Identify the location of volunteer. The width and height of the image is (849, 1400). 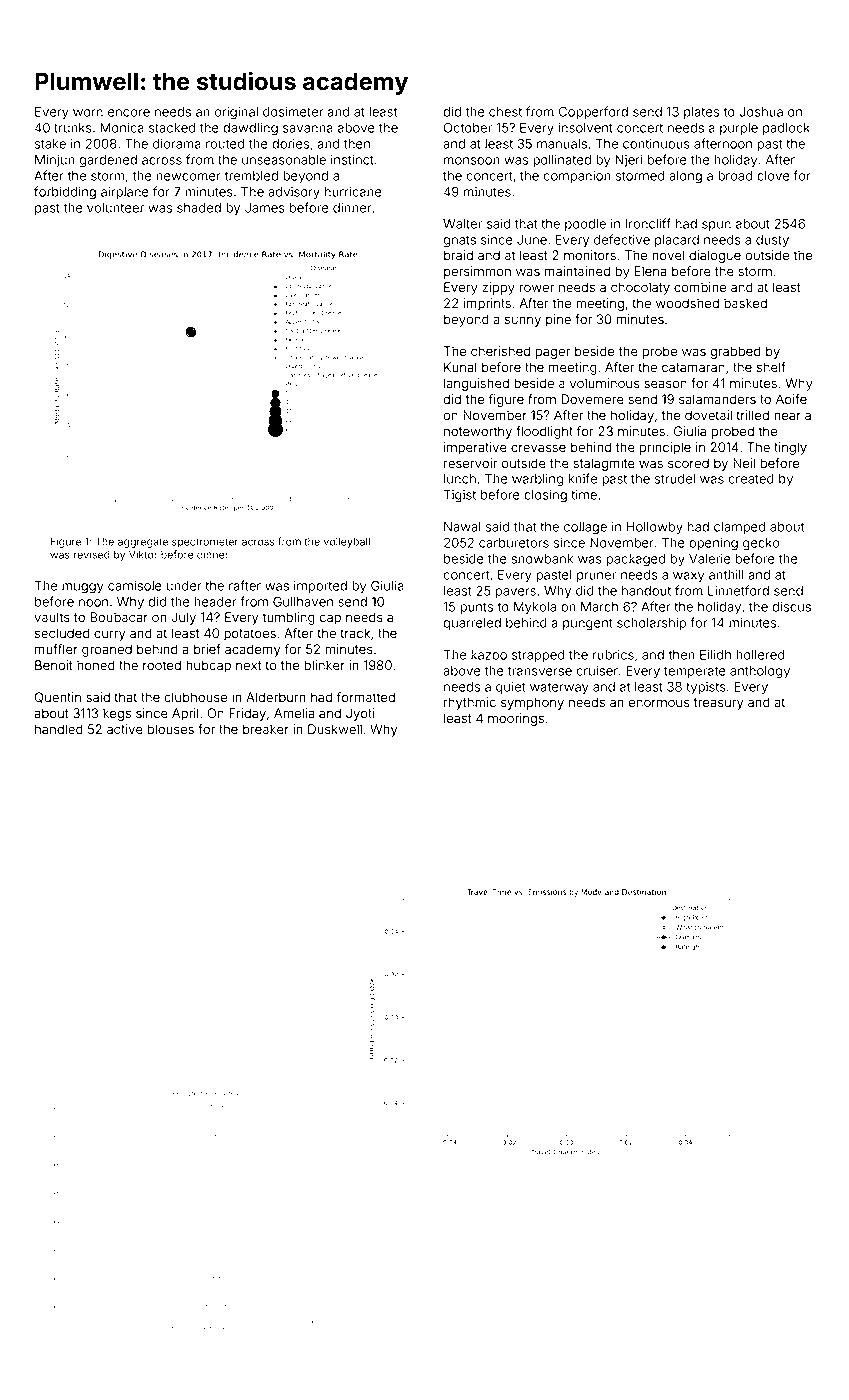
(115, 208).
